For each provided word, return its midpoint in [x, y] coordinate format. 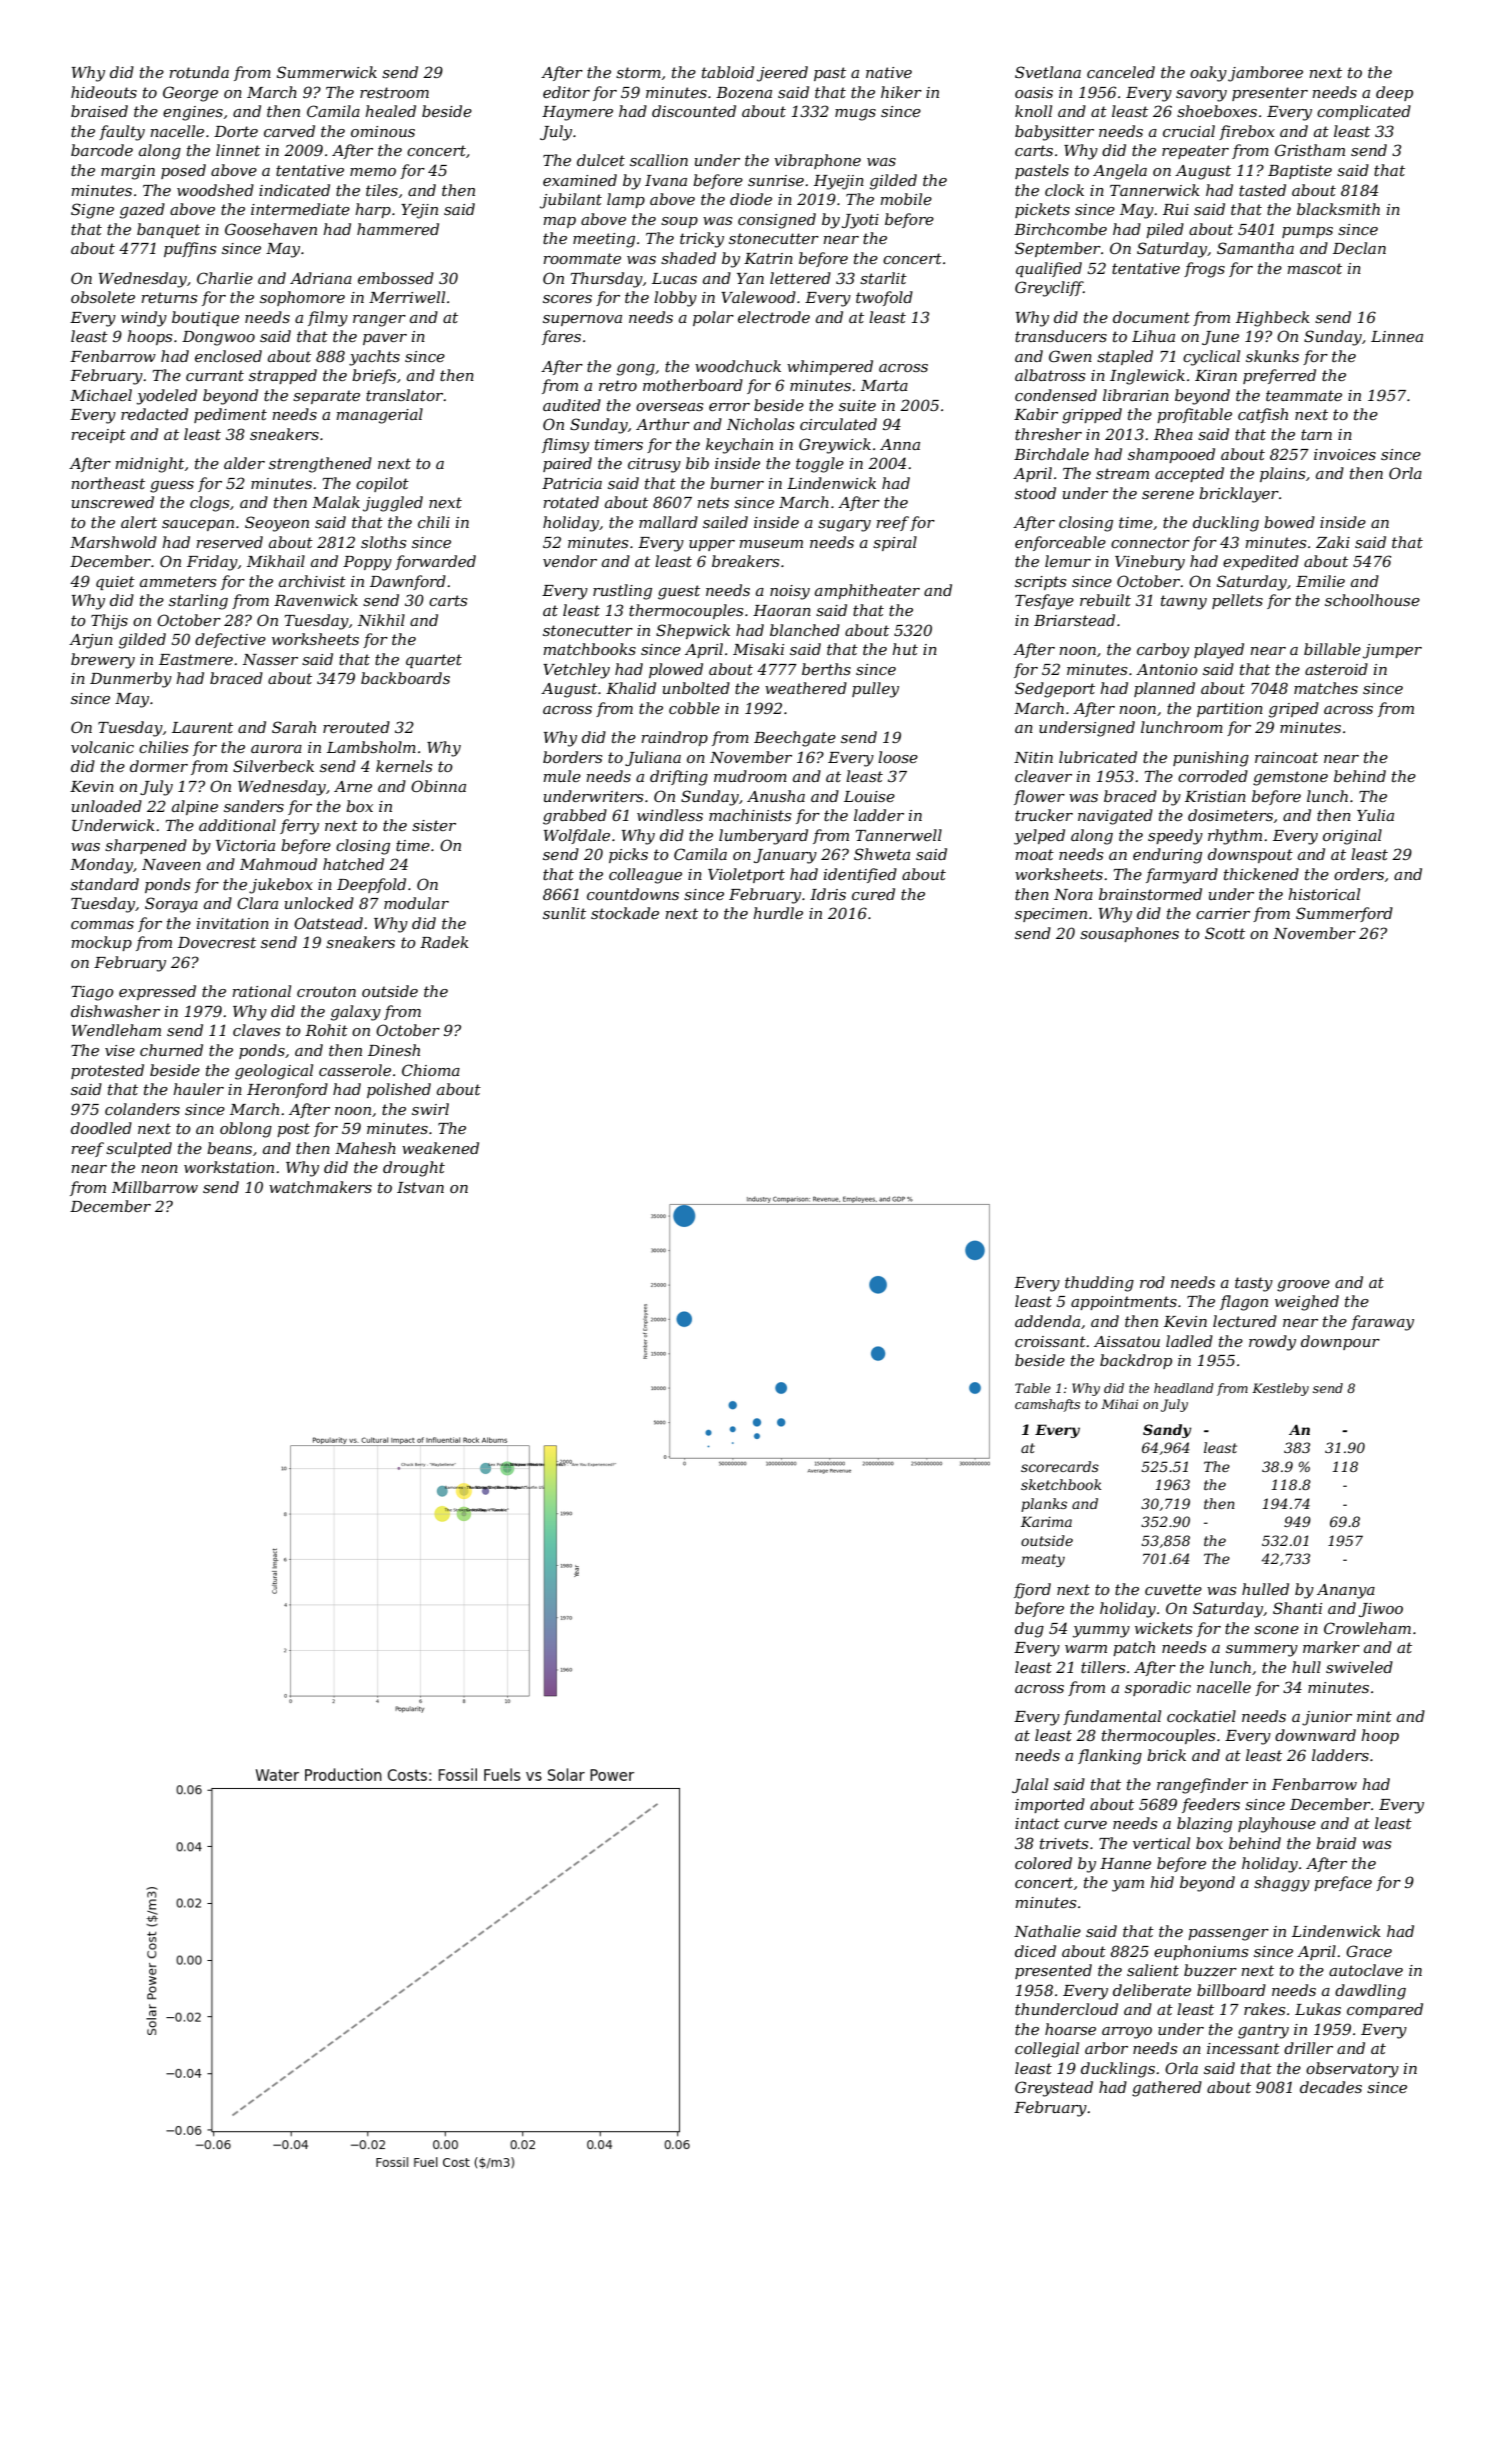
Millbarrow [155, 1187]
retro [618, 385]
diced [1035, 1951]
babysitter [1054, 133]
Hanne [1125, 1863]
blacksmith [1338, 209]
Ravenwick [316, 600]
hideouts [104, 92]
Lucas [674, 278]
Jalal [1030, 1785]
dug [1029, 1630]
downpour [1340, 1342]
